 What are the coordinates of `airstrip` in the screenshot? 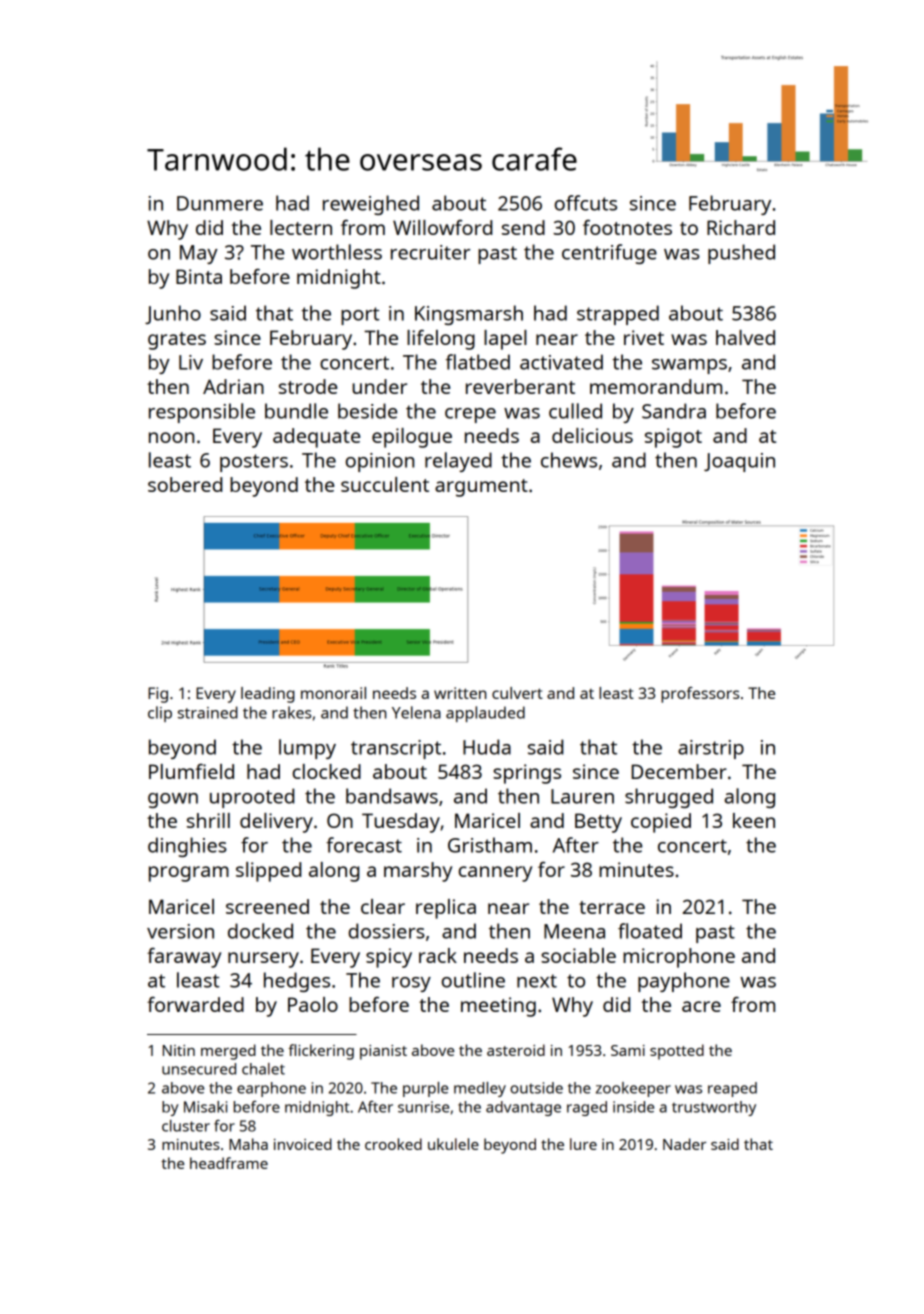 It's located at (711, 749).
